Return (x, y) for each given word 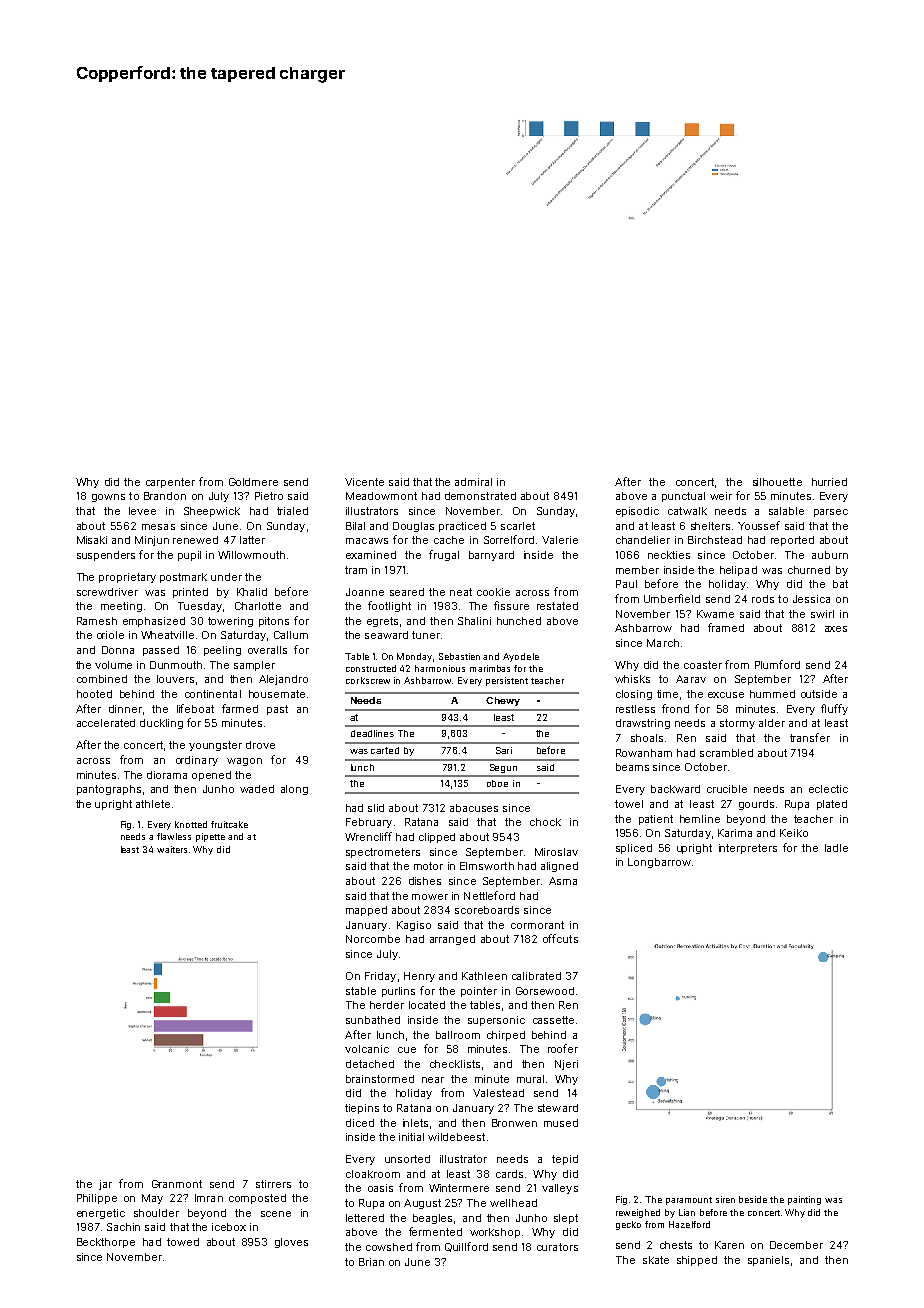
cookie (493, 592)
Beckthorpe (106, 1243)
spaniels (768, 1261)
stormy (737, 724)
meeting (121, 607)
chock (545, 822)
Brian (371, 1262)
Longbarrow (659, 863)
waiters (172, 849)
